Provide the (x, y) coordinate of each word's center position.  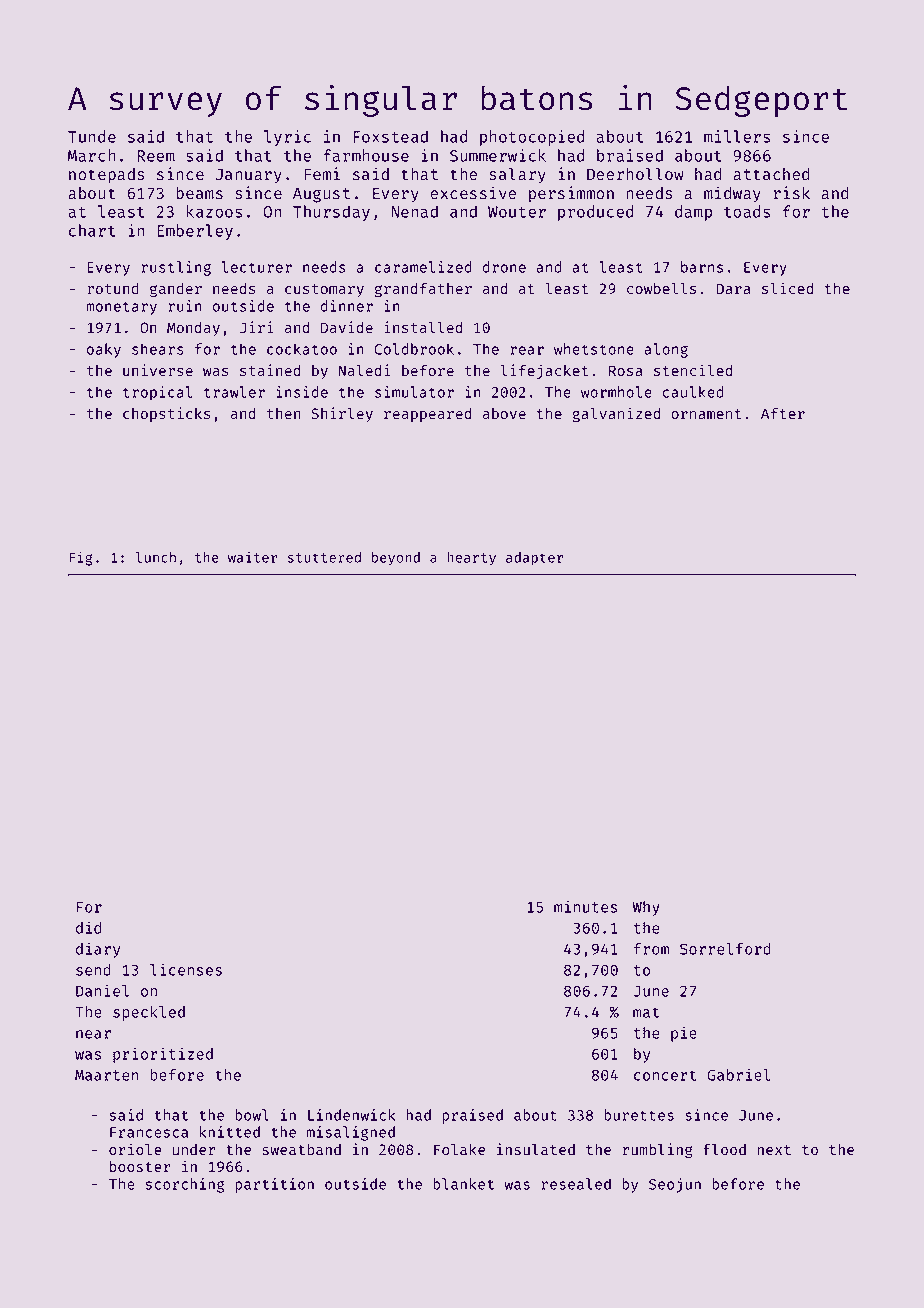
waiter (252, 557)
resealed (576, 1184)
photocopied (532, 138)
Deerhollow (635, 174)
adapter (534, 559)
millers (737, 136)
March (91, 155)
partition (274, 1185)
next (774, 1150)
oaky (104, 350)
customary (324, 290)
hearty (471, 559)
